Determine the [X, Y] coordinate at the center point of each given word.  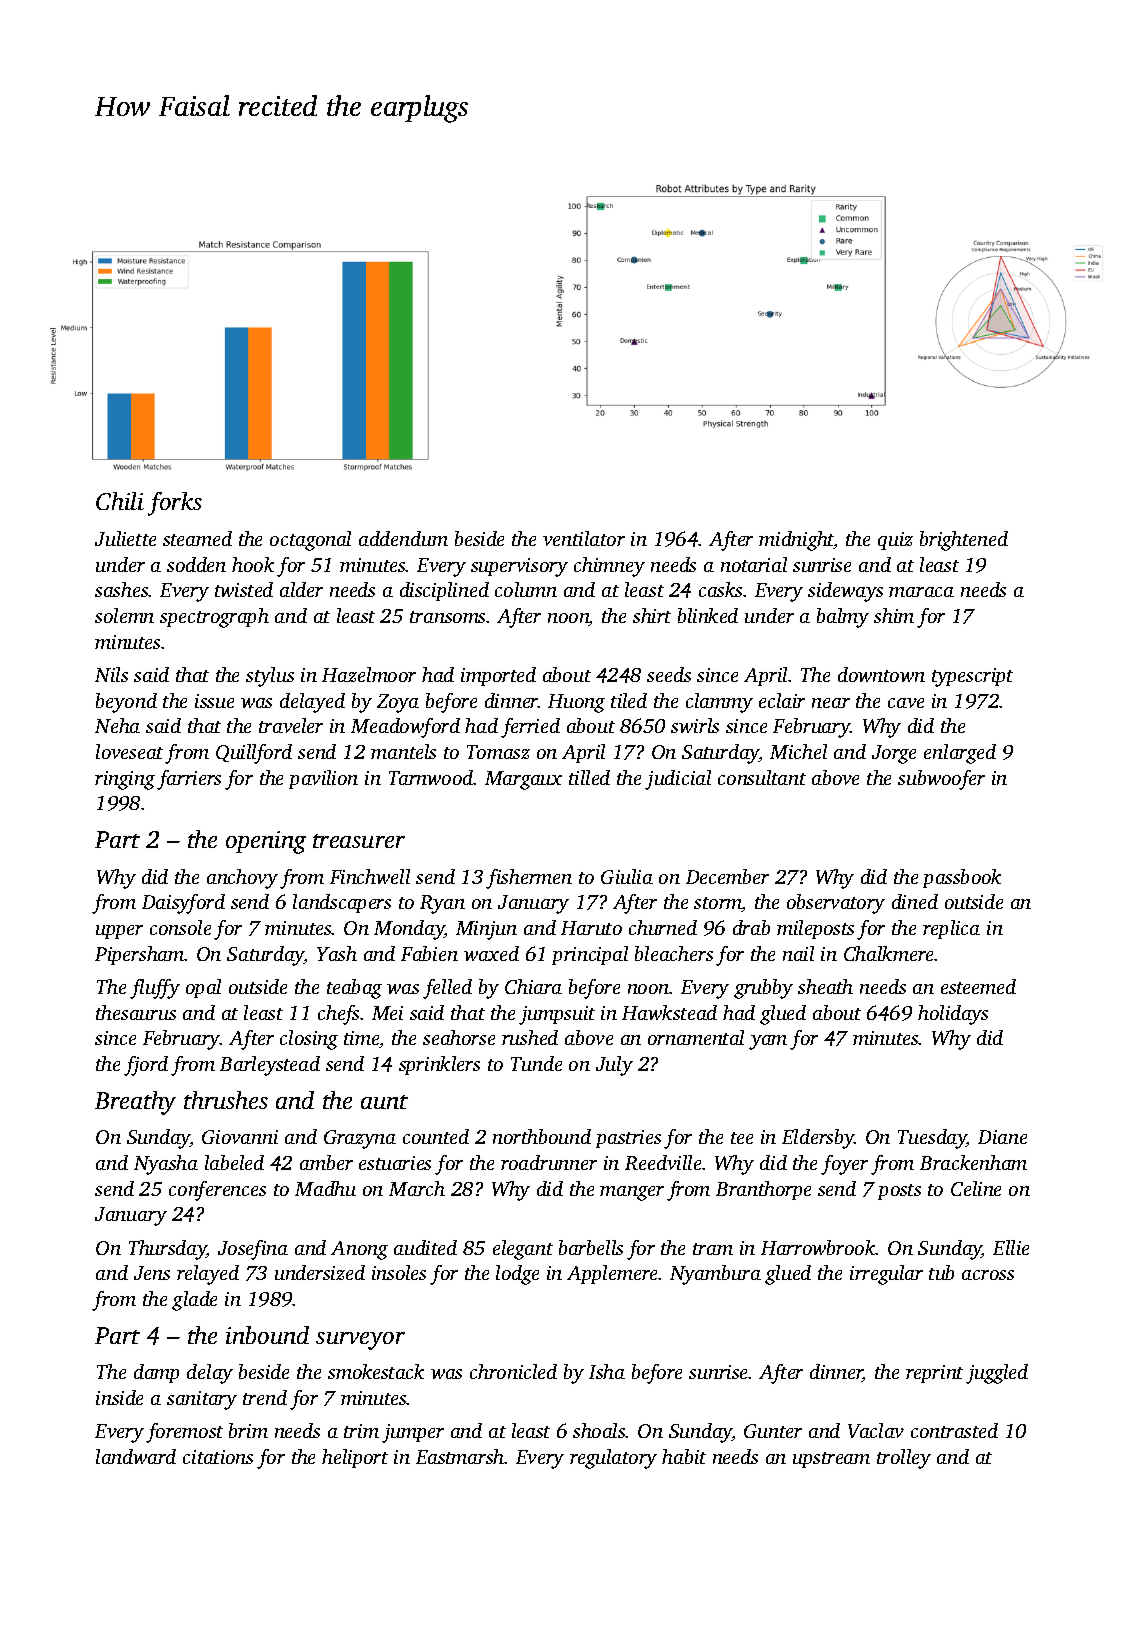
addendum [403, 538]
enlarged [960, 754]
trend [265, 1397]
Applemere [613, 1274]
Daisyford [183, 904]
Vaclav [876, 1430]
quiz [895, 541]
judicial [678, 780]
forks [175, 504]
